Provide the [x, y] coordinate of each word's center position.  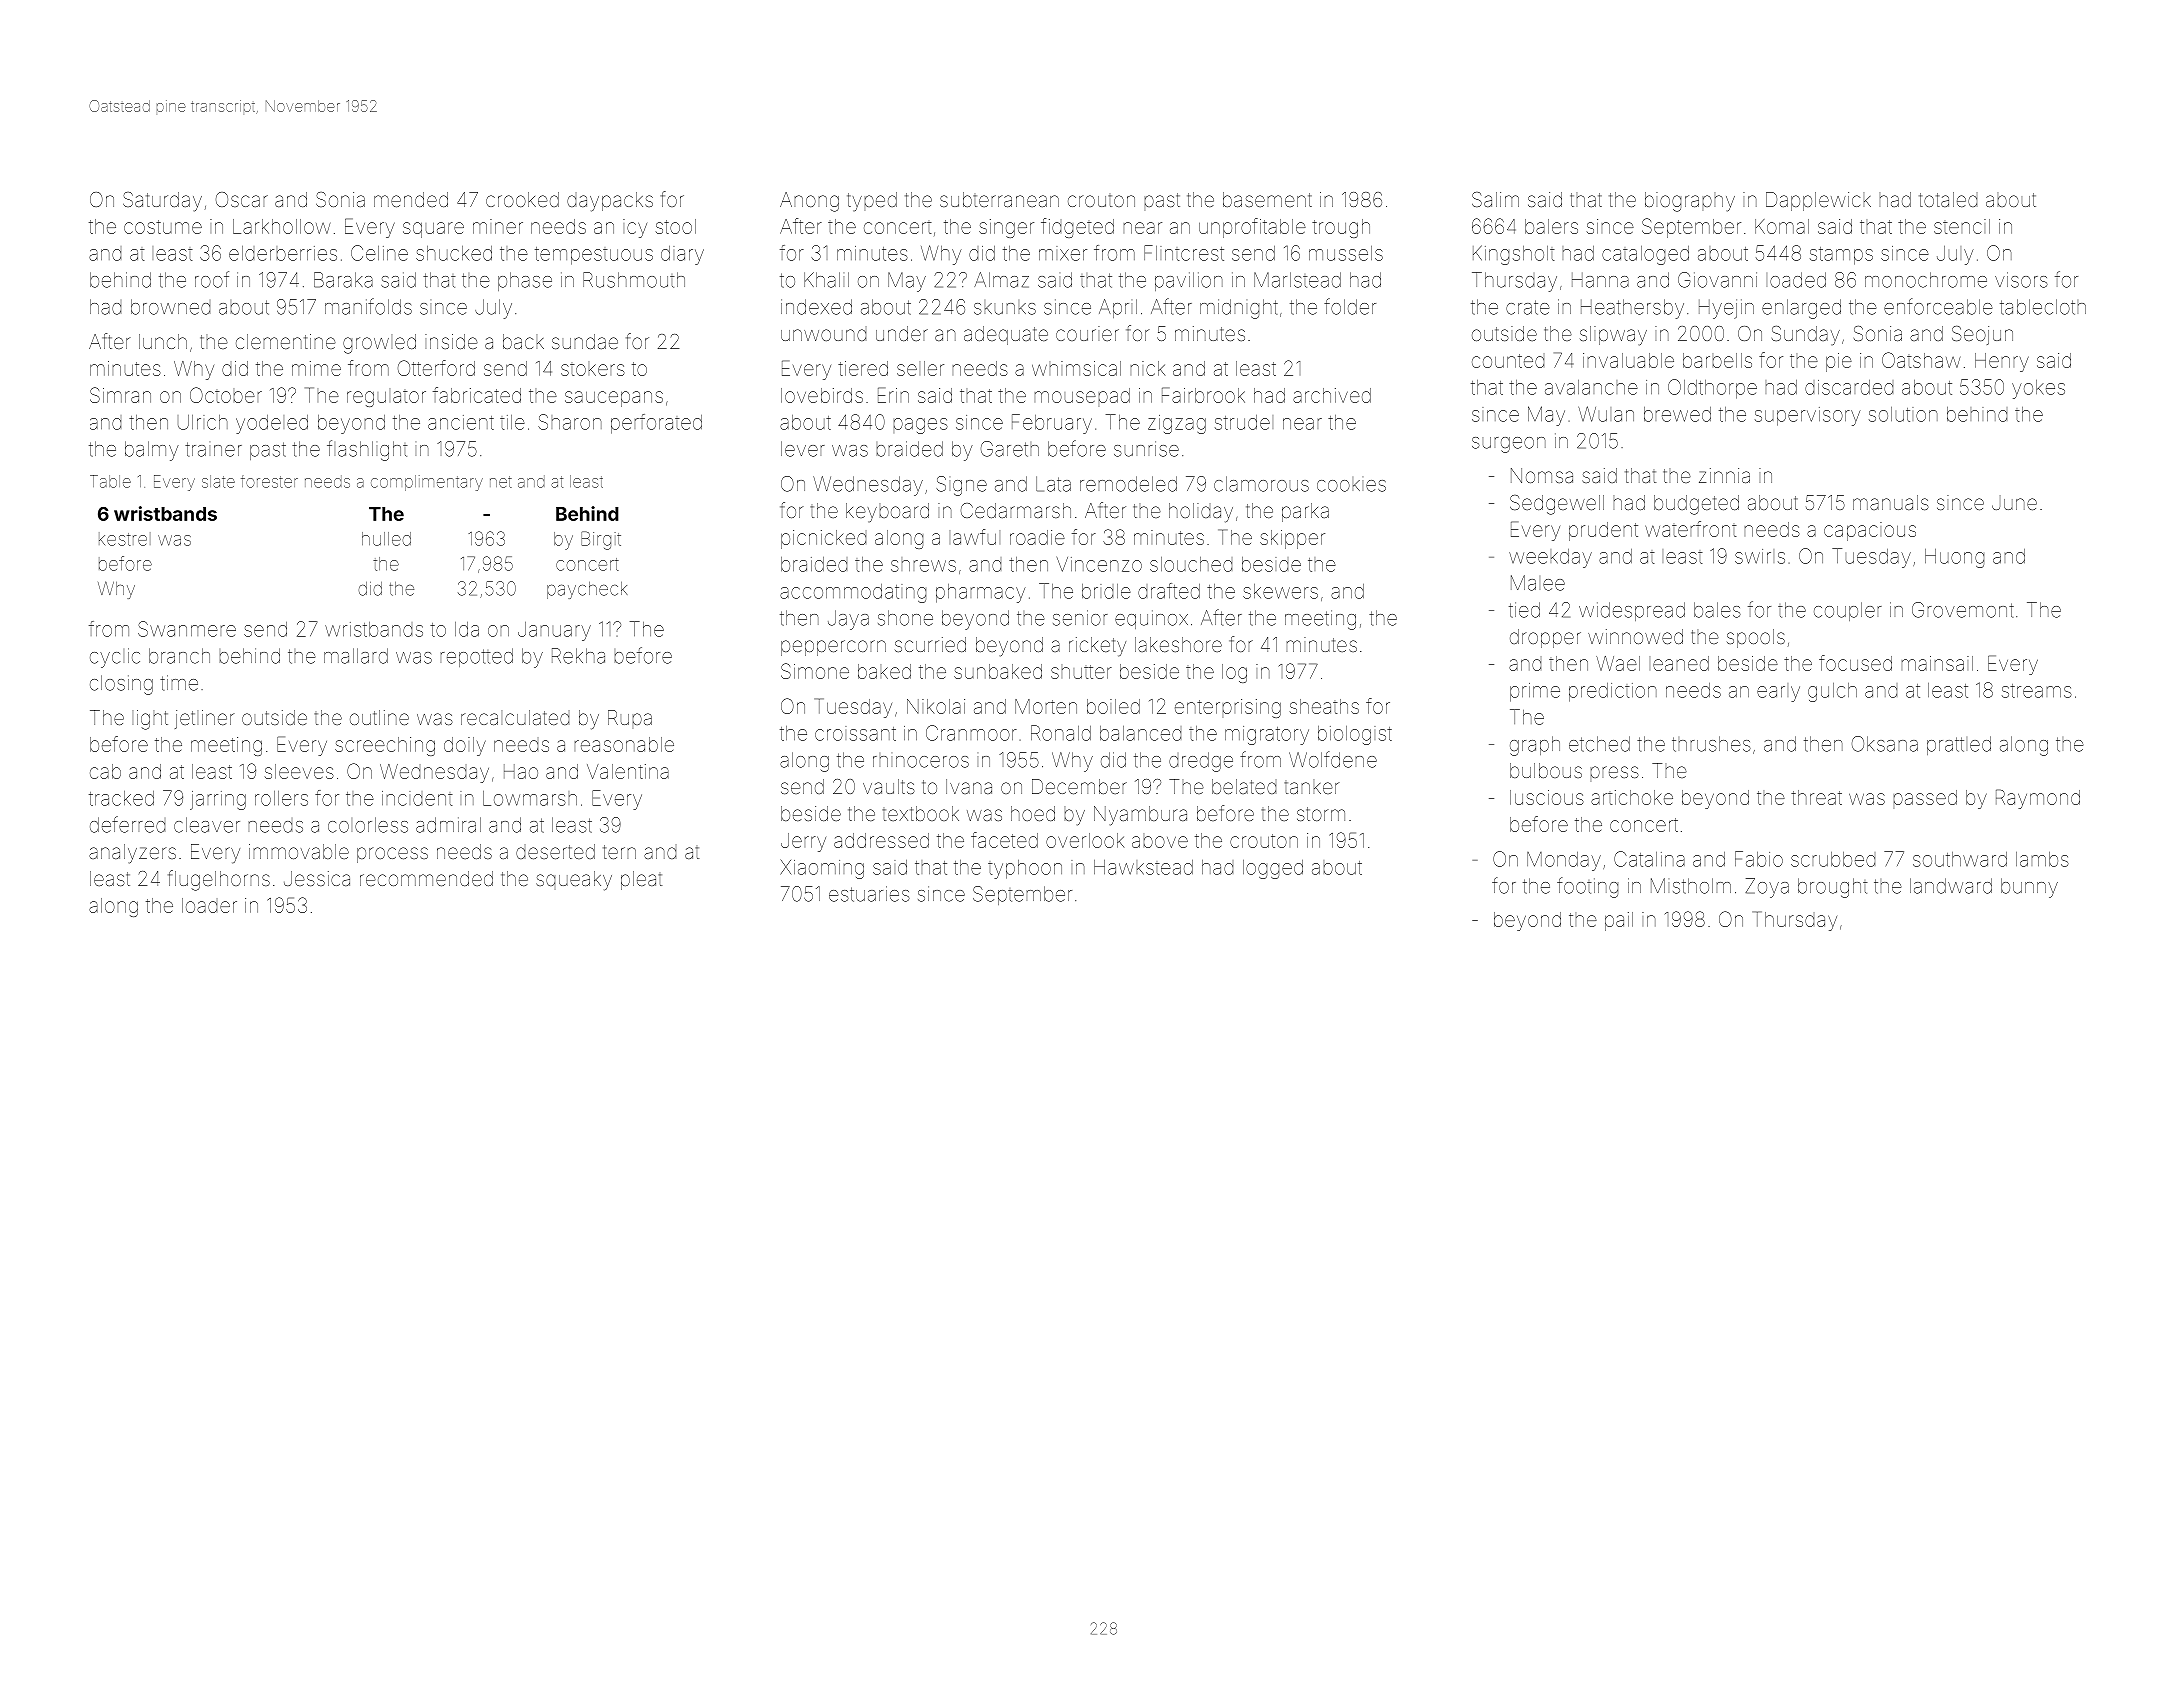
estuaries [869, 894]
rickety [1097, 647]
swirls [1760, 556]
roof [212, 279]
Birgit [601, 540]
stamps [1841, 256]
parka [1305, 512]
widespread [1632, 611]
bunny [2029, 888]
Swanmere [187, 629]
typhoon [1025, 869]
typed [872, 201]
